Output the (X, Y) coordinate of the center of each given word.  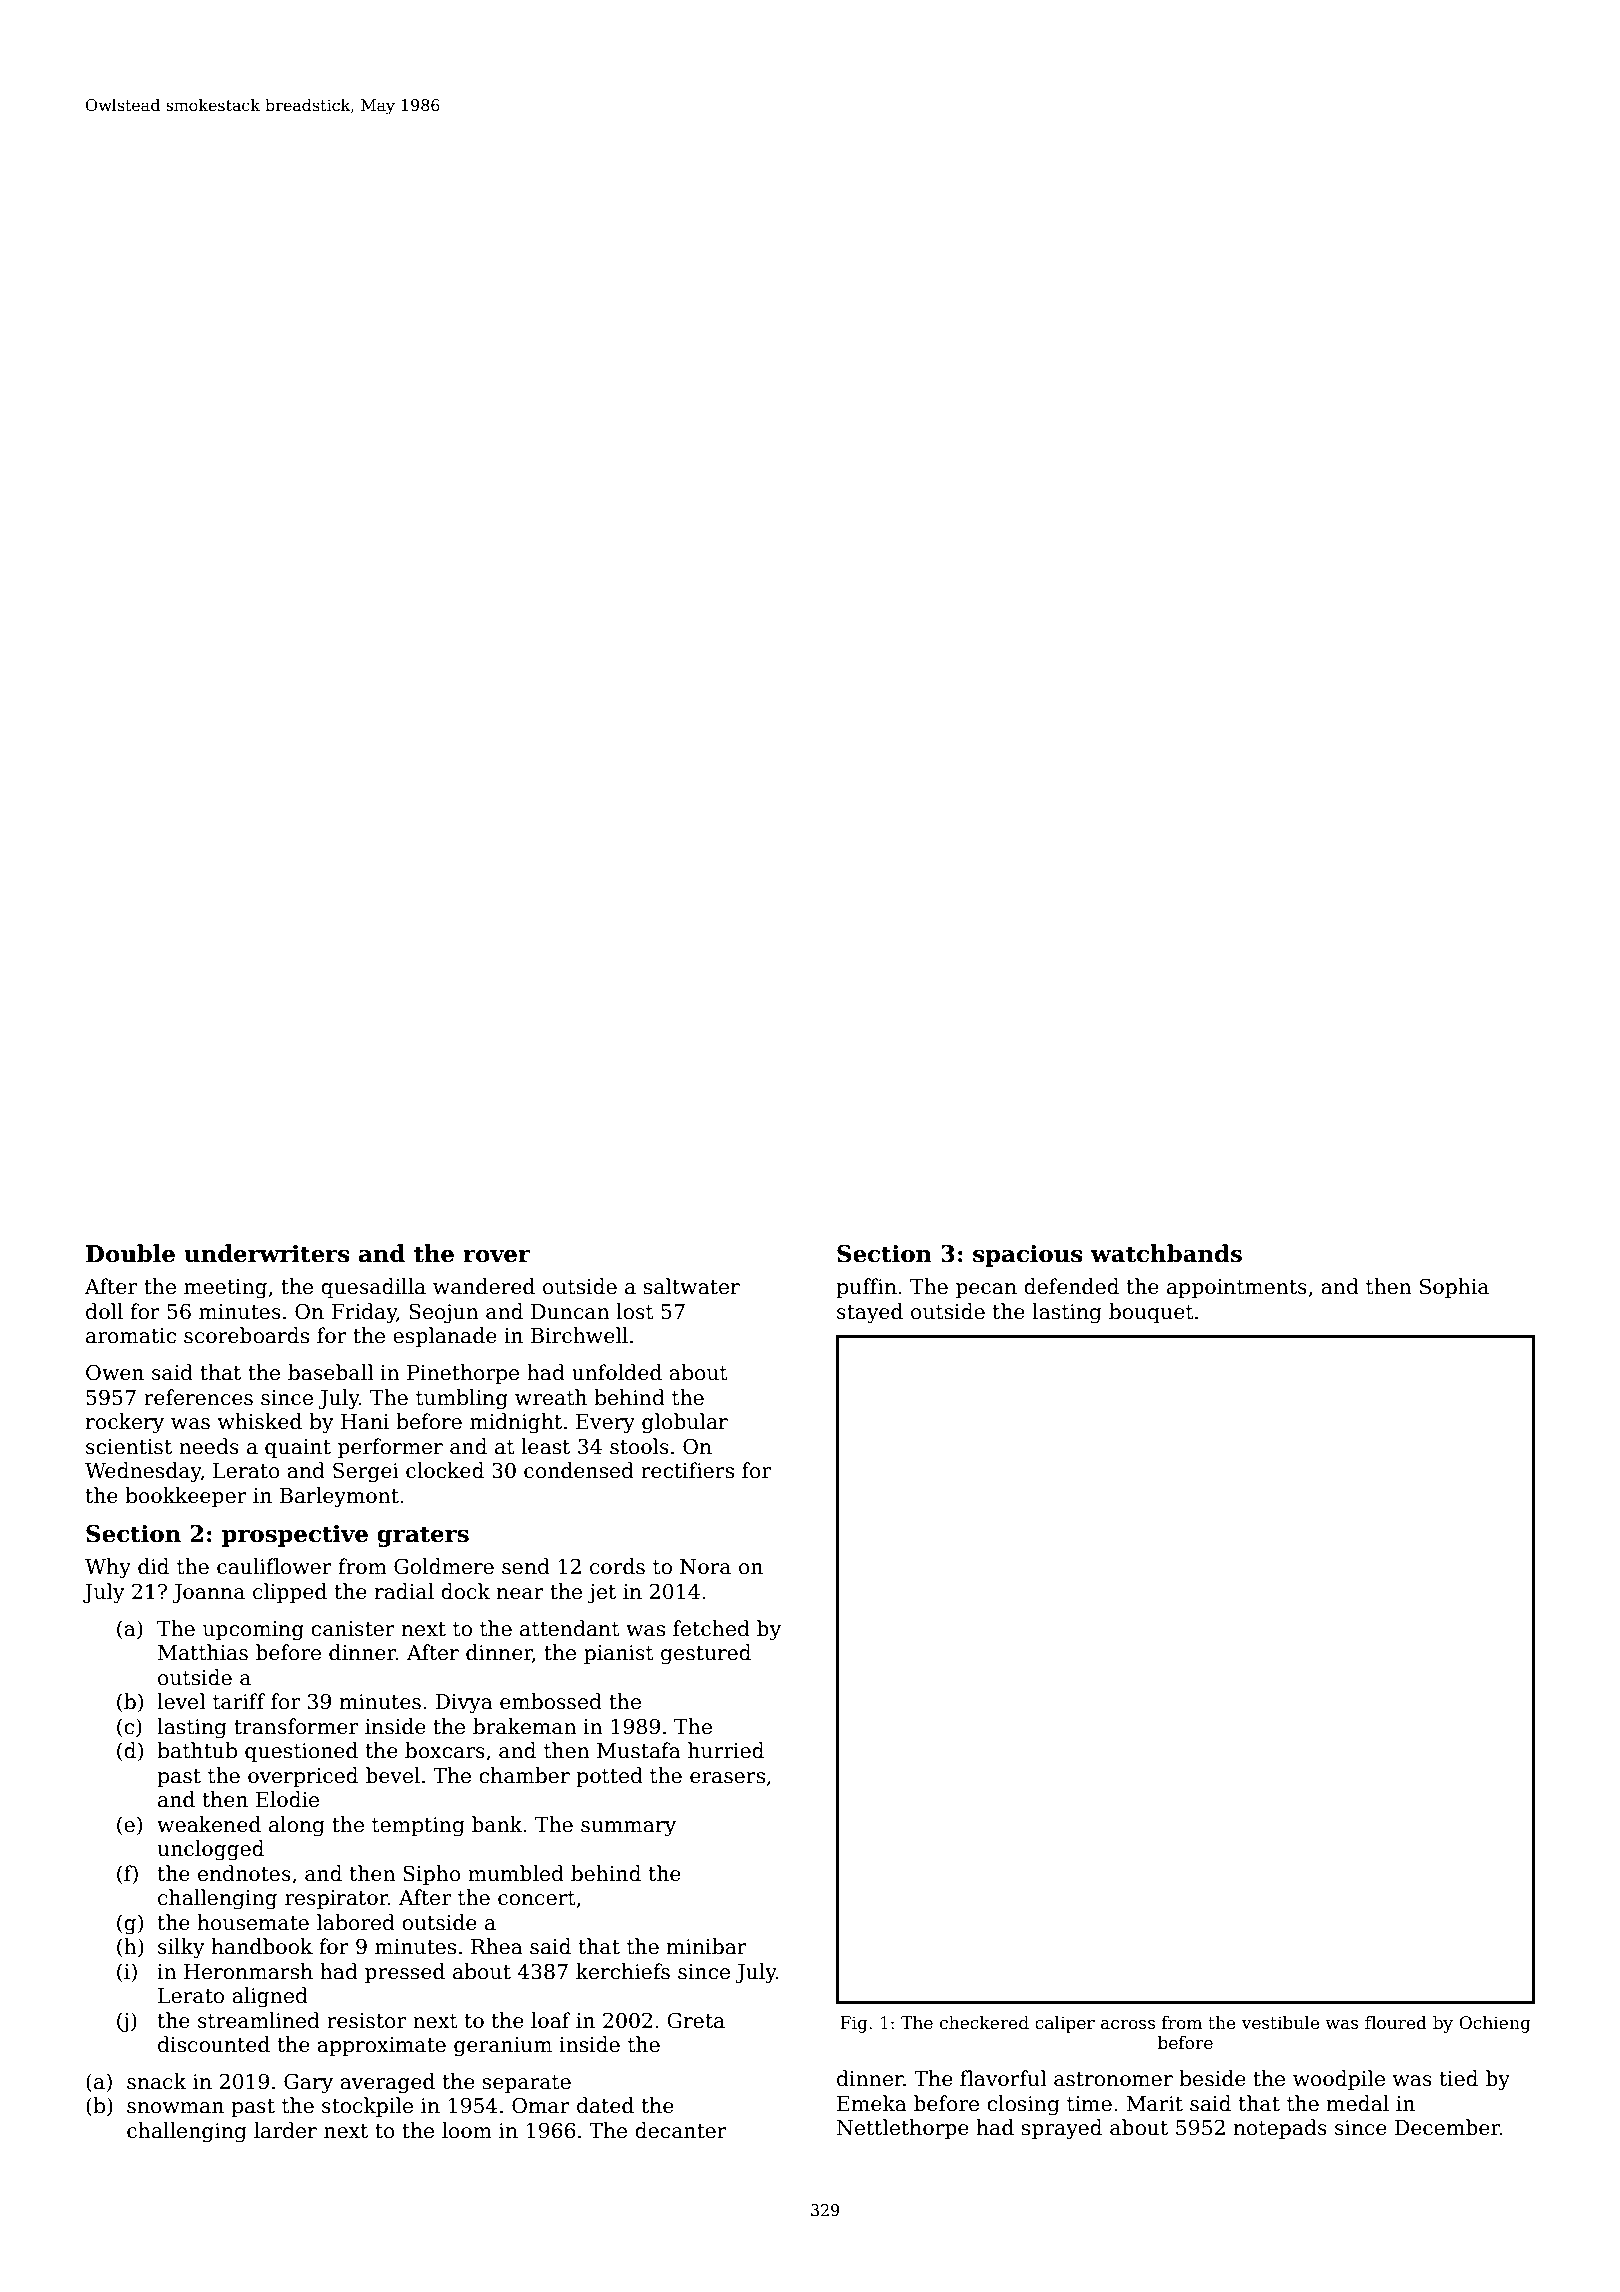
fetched (711, 1628)
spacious (1028, 1256)
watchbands (1166, 1253)
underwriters (267, 1253)
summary (628, 1829)
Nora (705, 1567)
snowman (175, 2108)
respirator (336, 1899)
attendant (570, 1628)
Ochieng (1495, 2024)
